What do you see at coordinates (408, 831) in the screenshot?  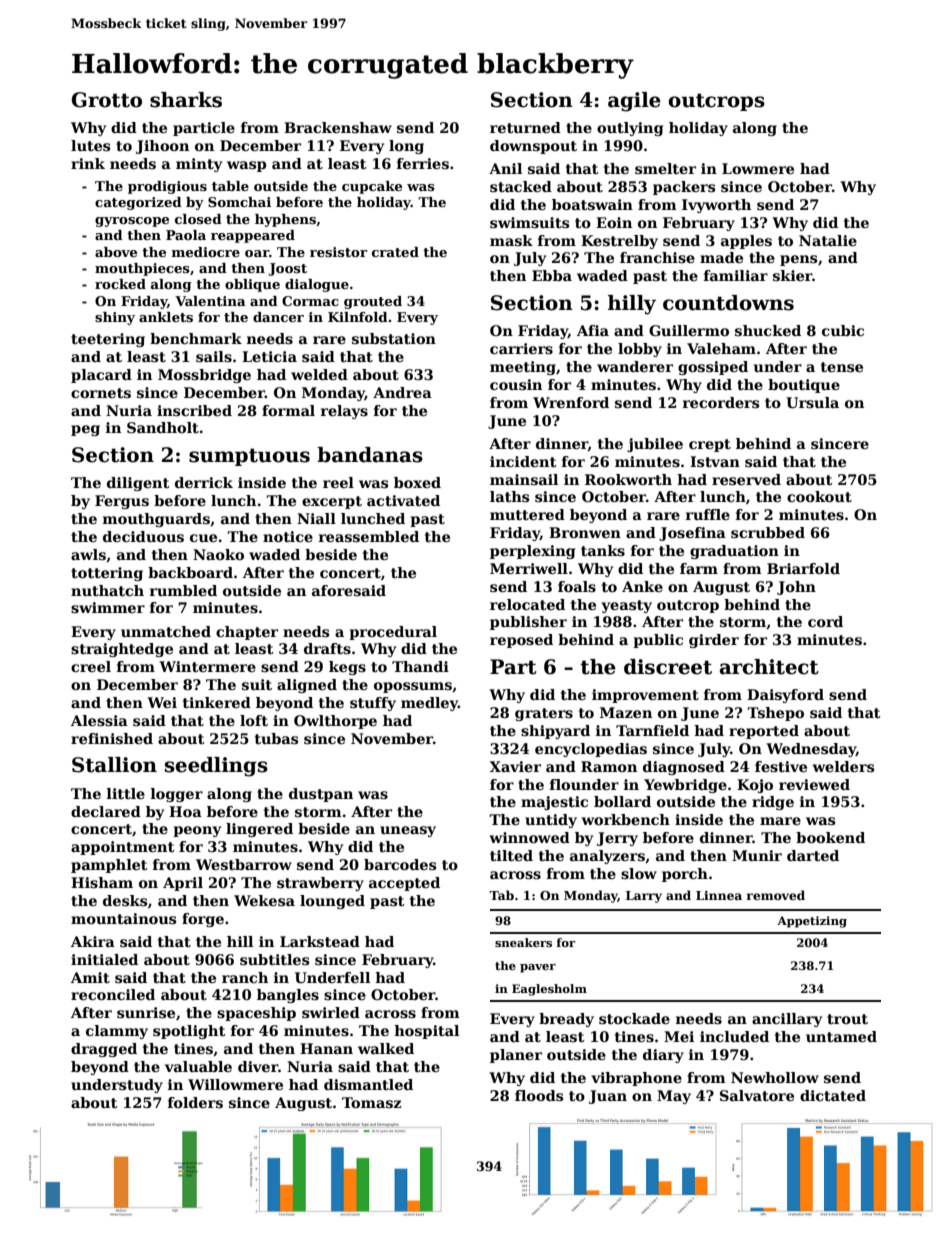 I see `uneasy` at bounding box center [408, 831].
